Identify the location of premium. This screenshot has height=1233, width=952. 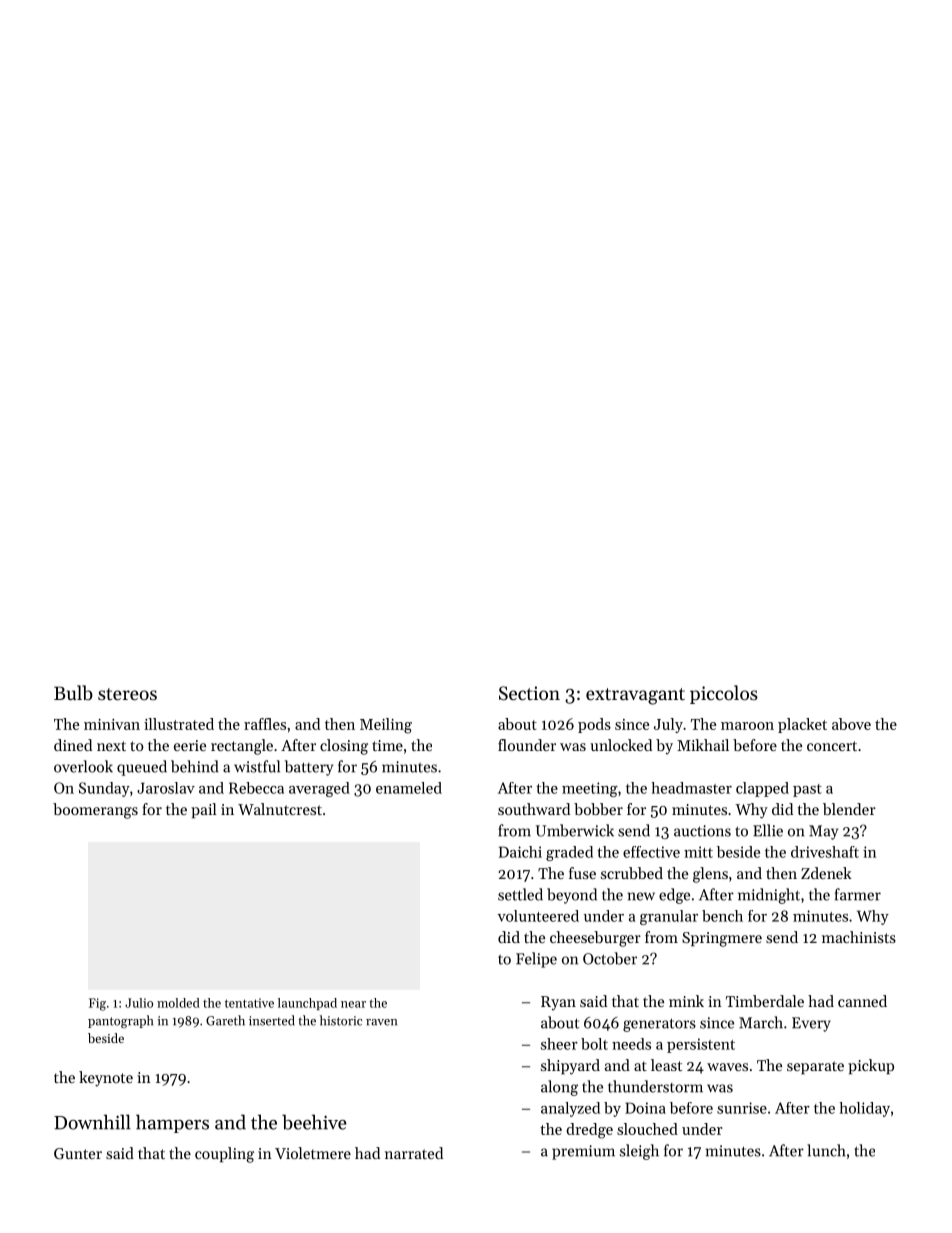
(583, 1152).
